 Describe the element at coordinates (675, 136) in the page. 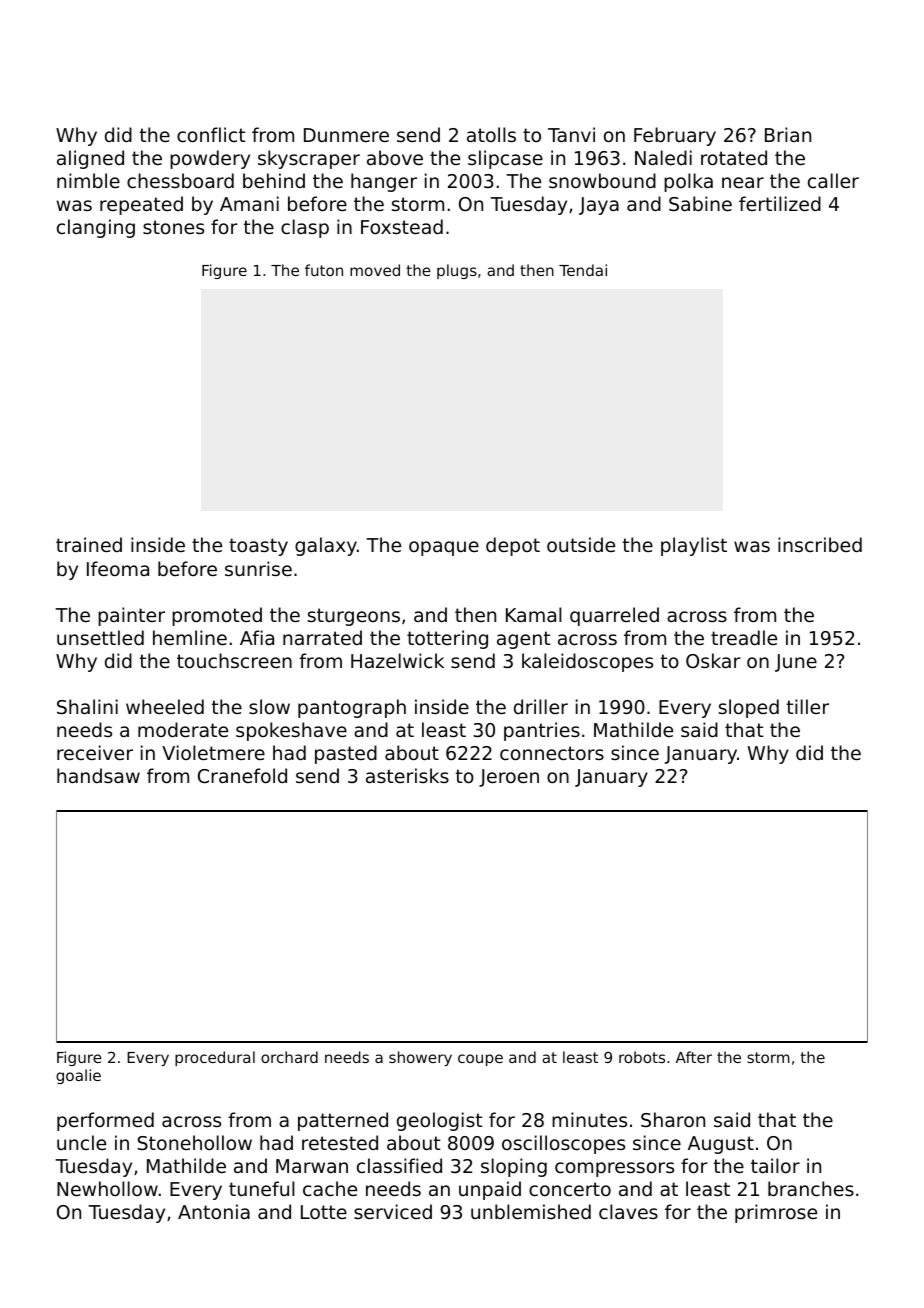

I see `February` at that location.
